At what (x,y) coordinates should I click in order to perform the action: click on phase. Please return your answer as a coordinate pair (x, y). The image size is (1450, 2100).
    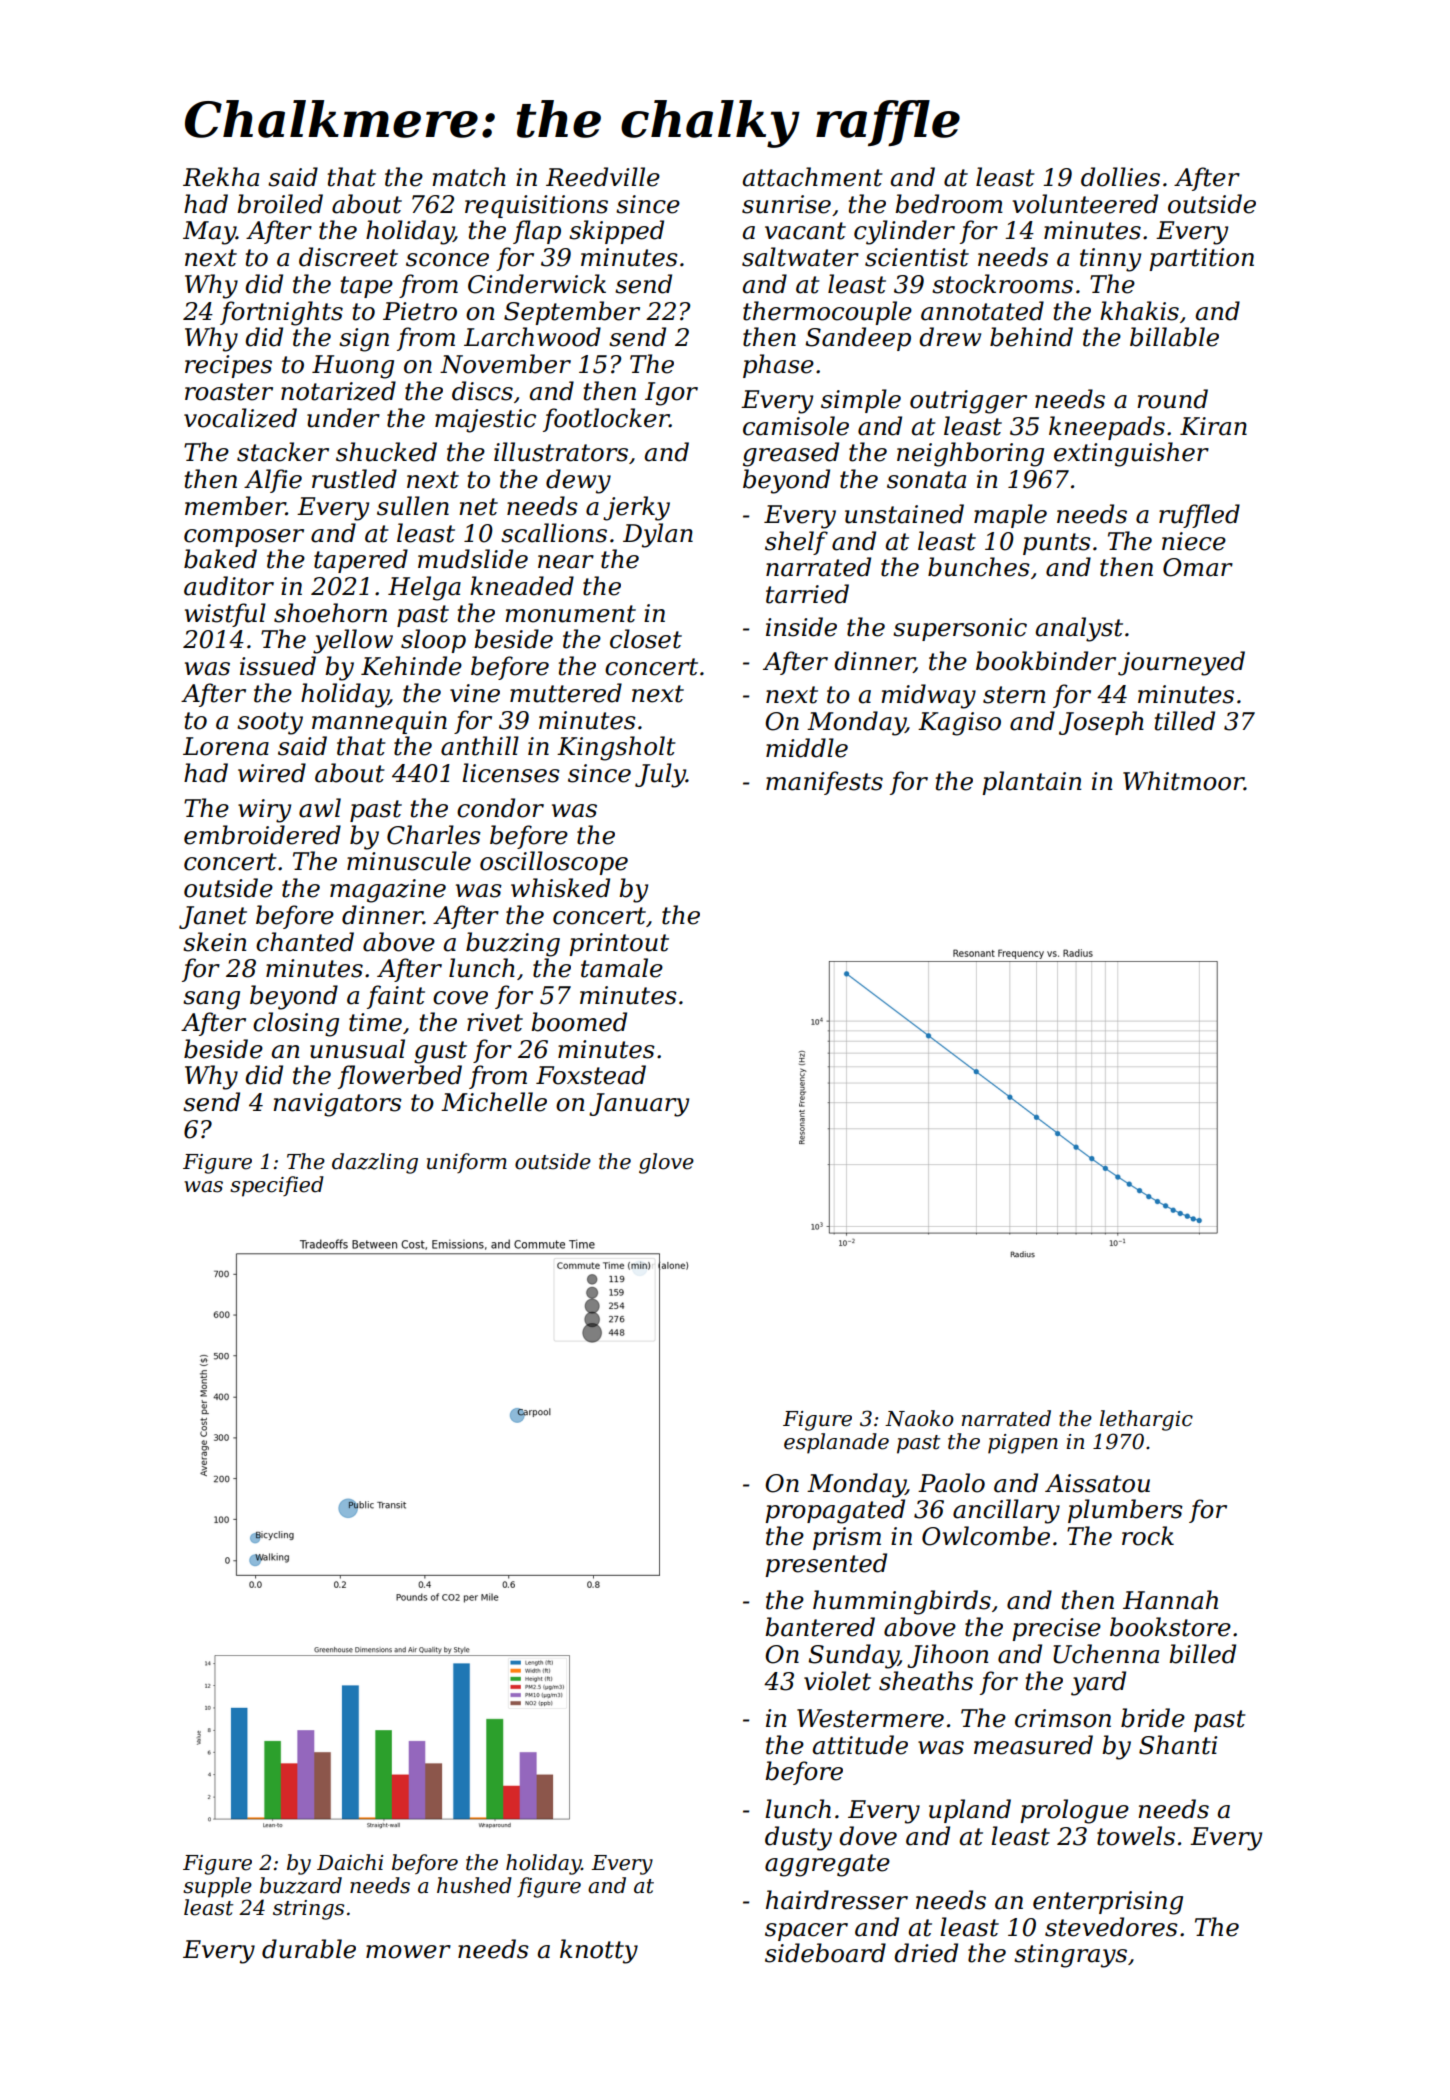
    Looking at the image, I should click on (778, 366).
